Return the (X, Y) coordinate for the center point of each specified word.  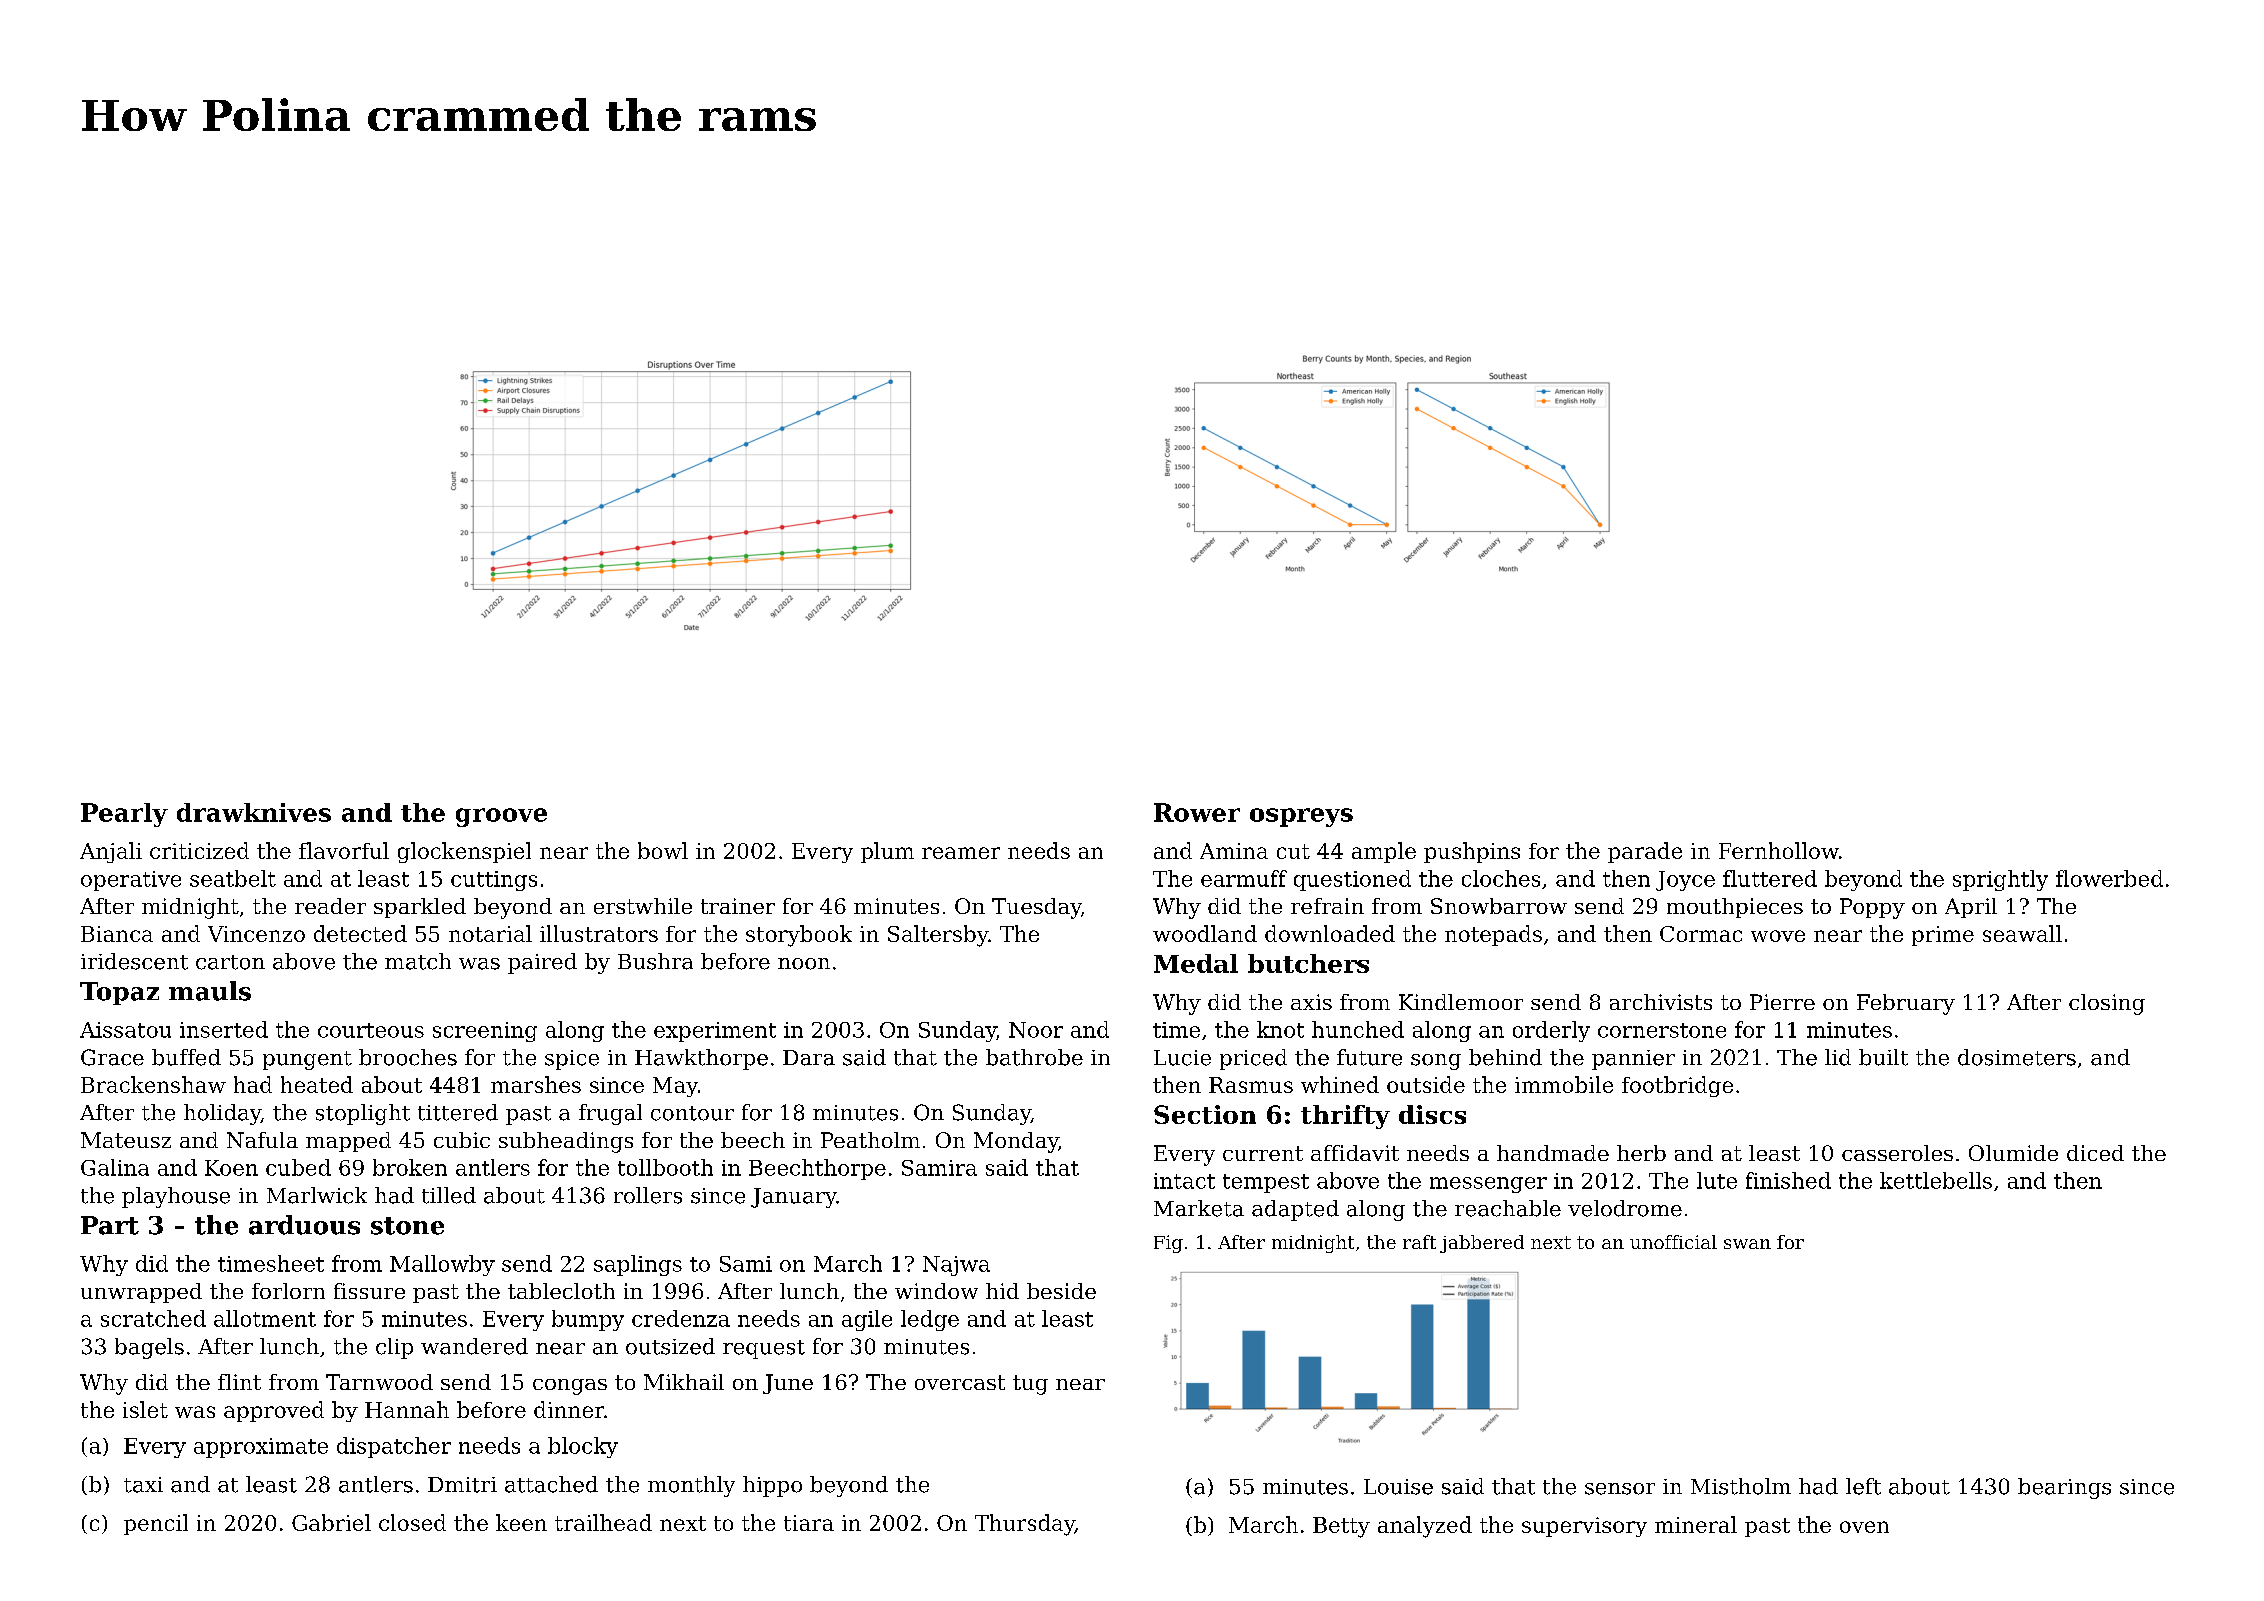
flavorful (344, 850)
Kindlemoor (1461, 1002)
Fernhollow (1779, 850)
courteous (371, 1030)
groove (501, 817)
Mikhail (684, 1382)
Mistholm (1741, 1486)
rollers (648, 1195)
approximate (261, 1448)
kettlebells (1936, 1180)
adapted (1295, 1210)
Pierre (1782, 1002)
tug (1030, 1385)
